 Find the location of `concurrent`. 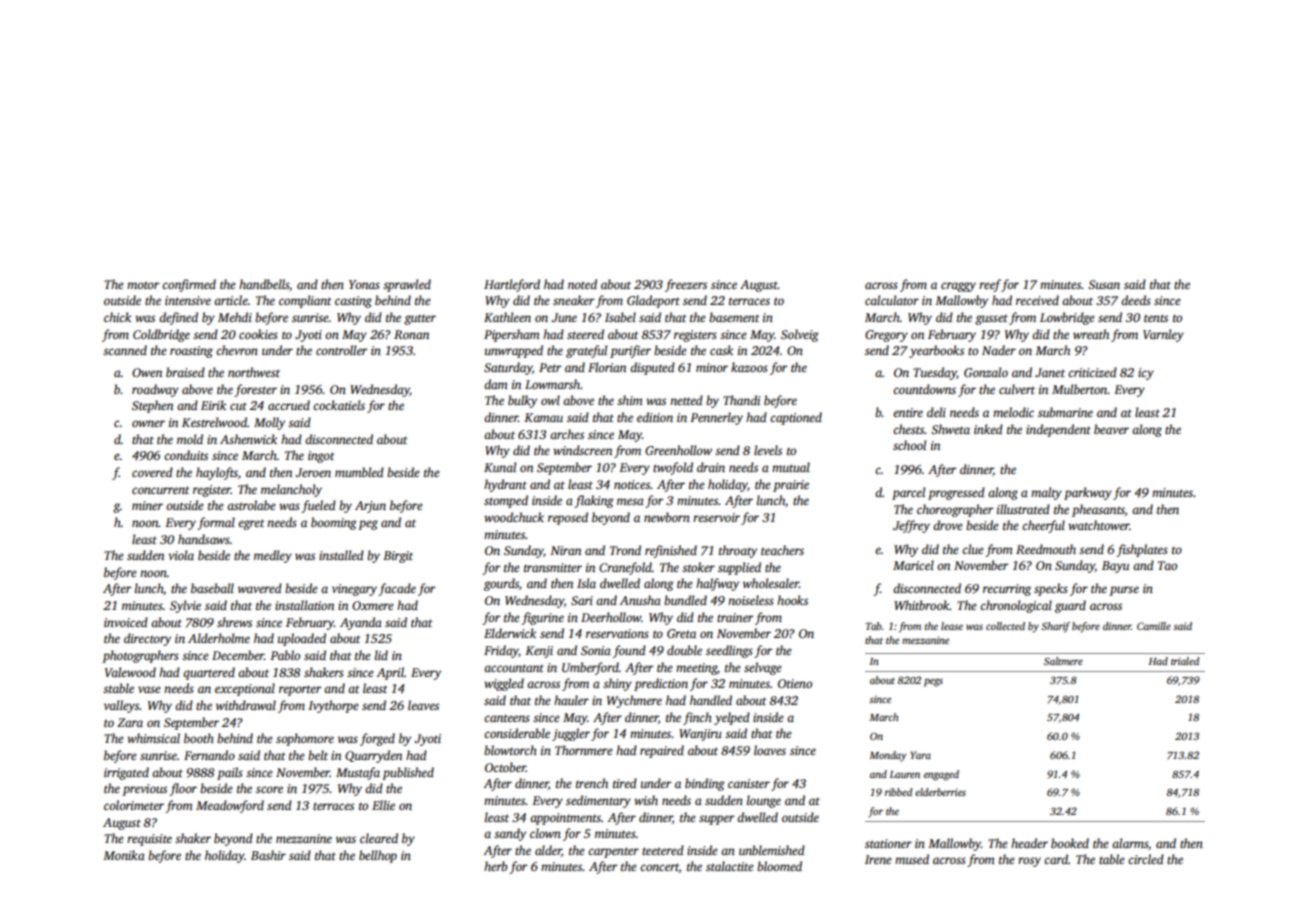

concurrent is located at coordinates (161, 490).
